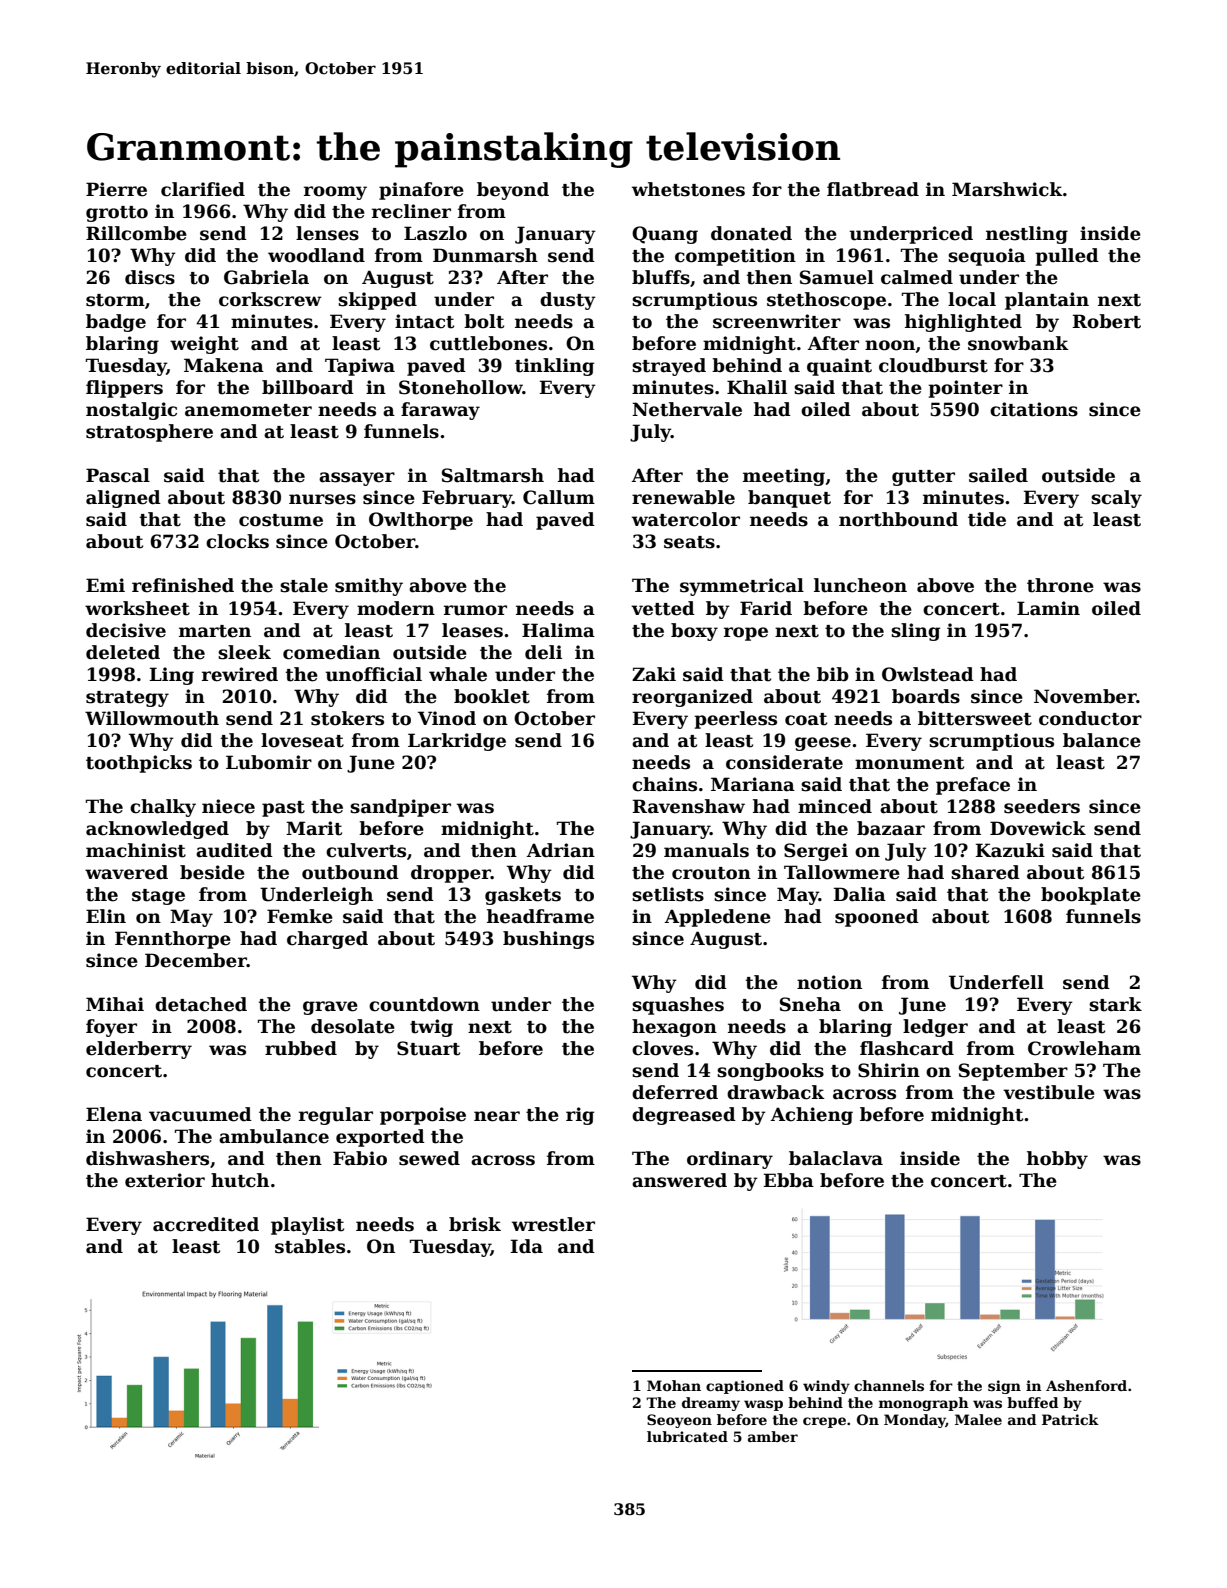  What do you see at coordinates (183, 585) in the screenshot?
I see `refinished` at bounding box center [183, 585].
